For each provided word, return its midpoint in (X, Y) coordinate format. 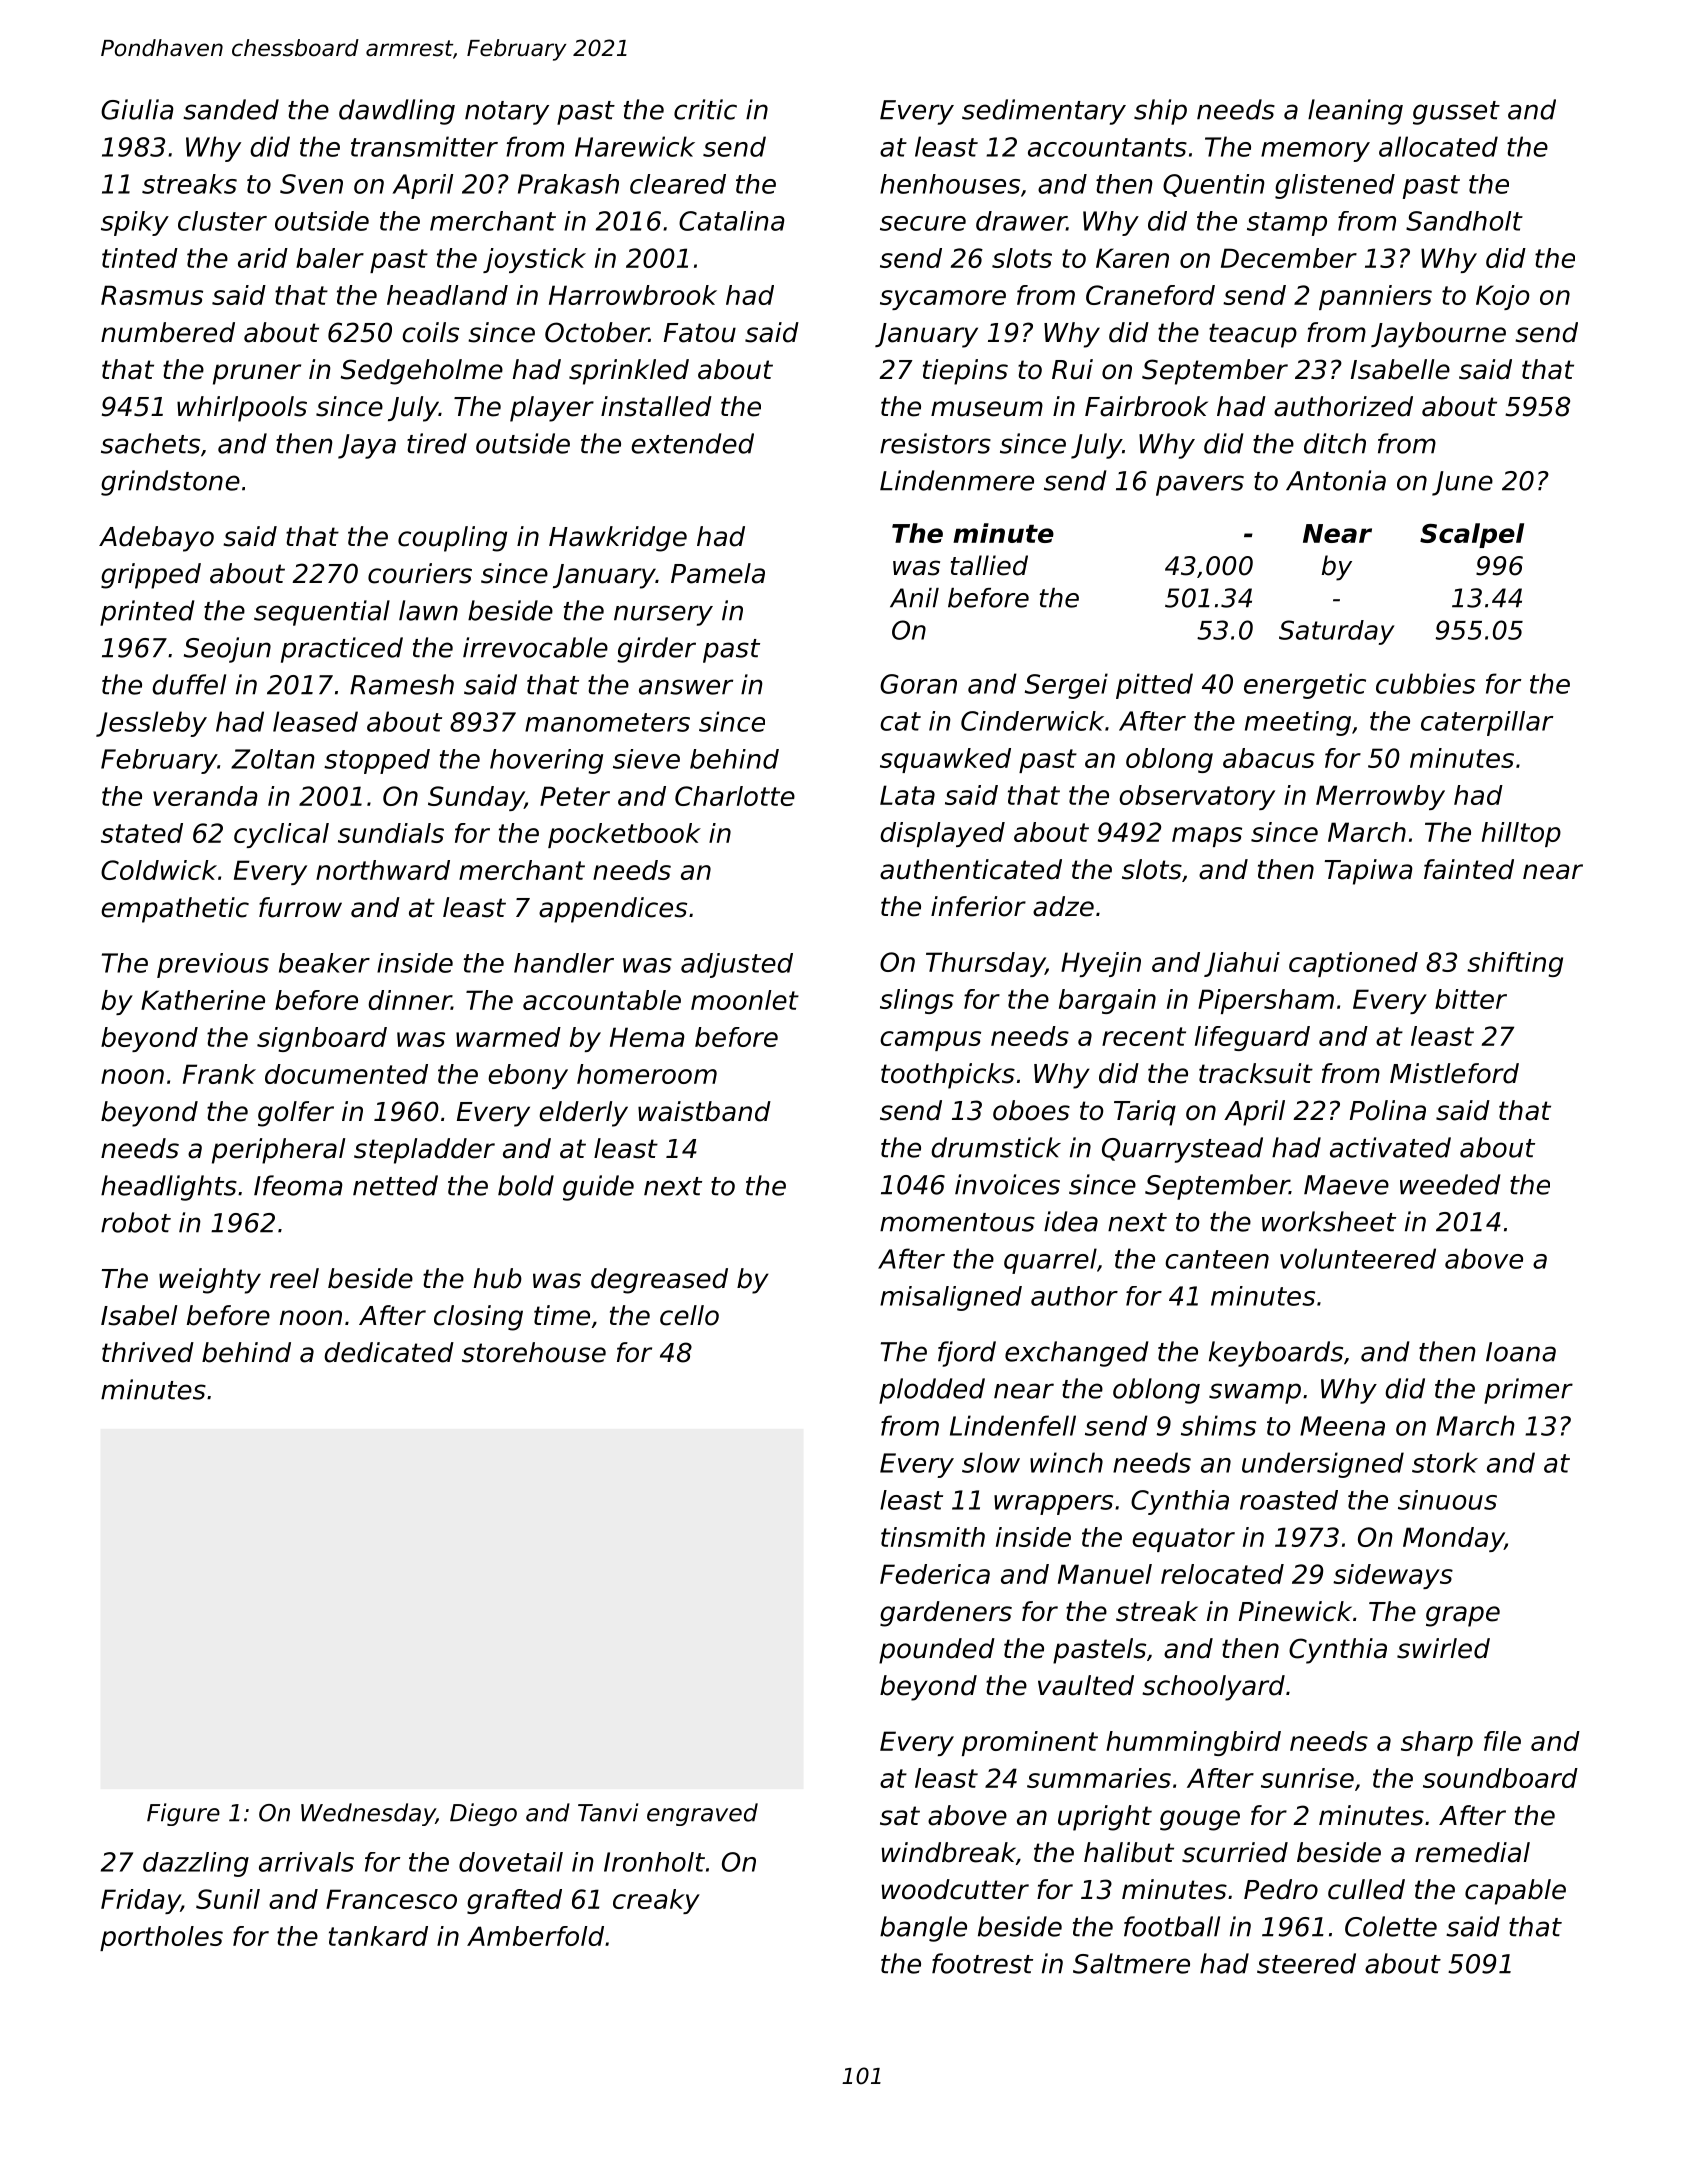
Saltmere (1131, 1963)
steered (1306, 1963)
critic (705, 109)
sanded (231, 109)
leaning (1355, 112)
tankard (378, 1936)
